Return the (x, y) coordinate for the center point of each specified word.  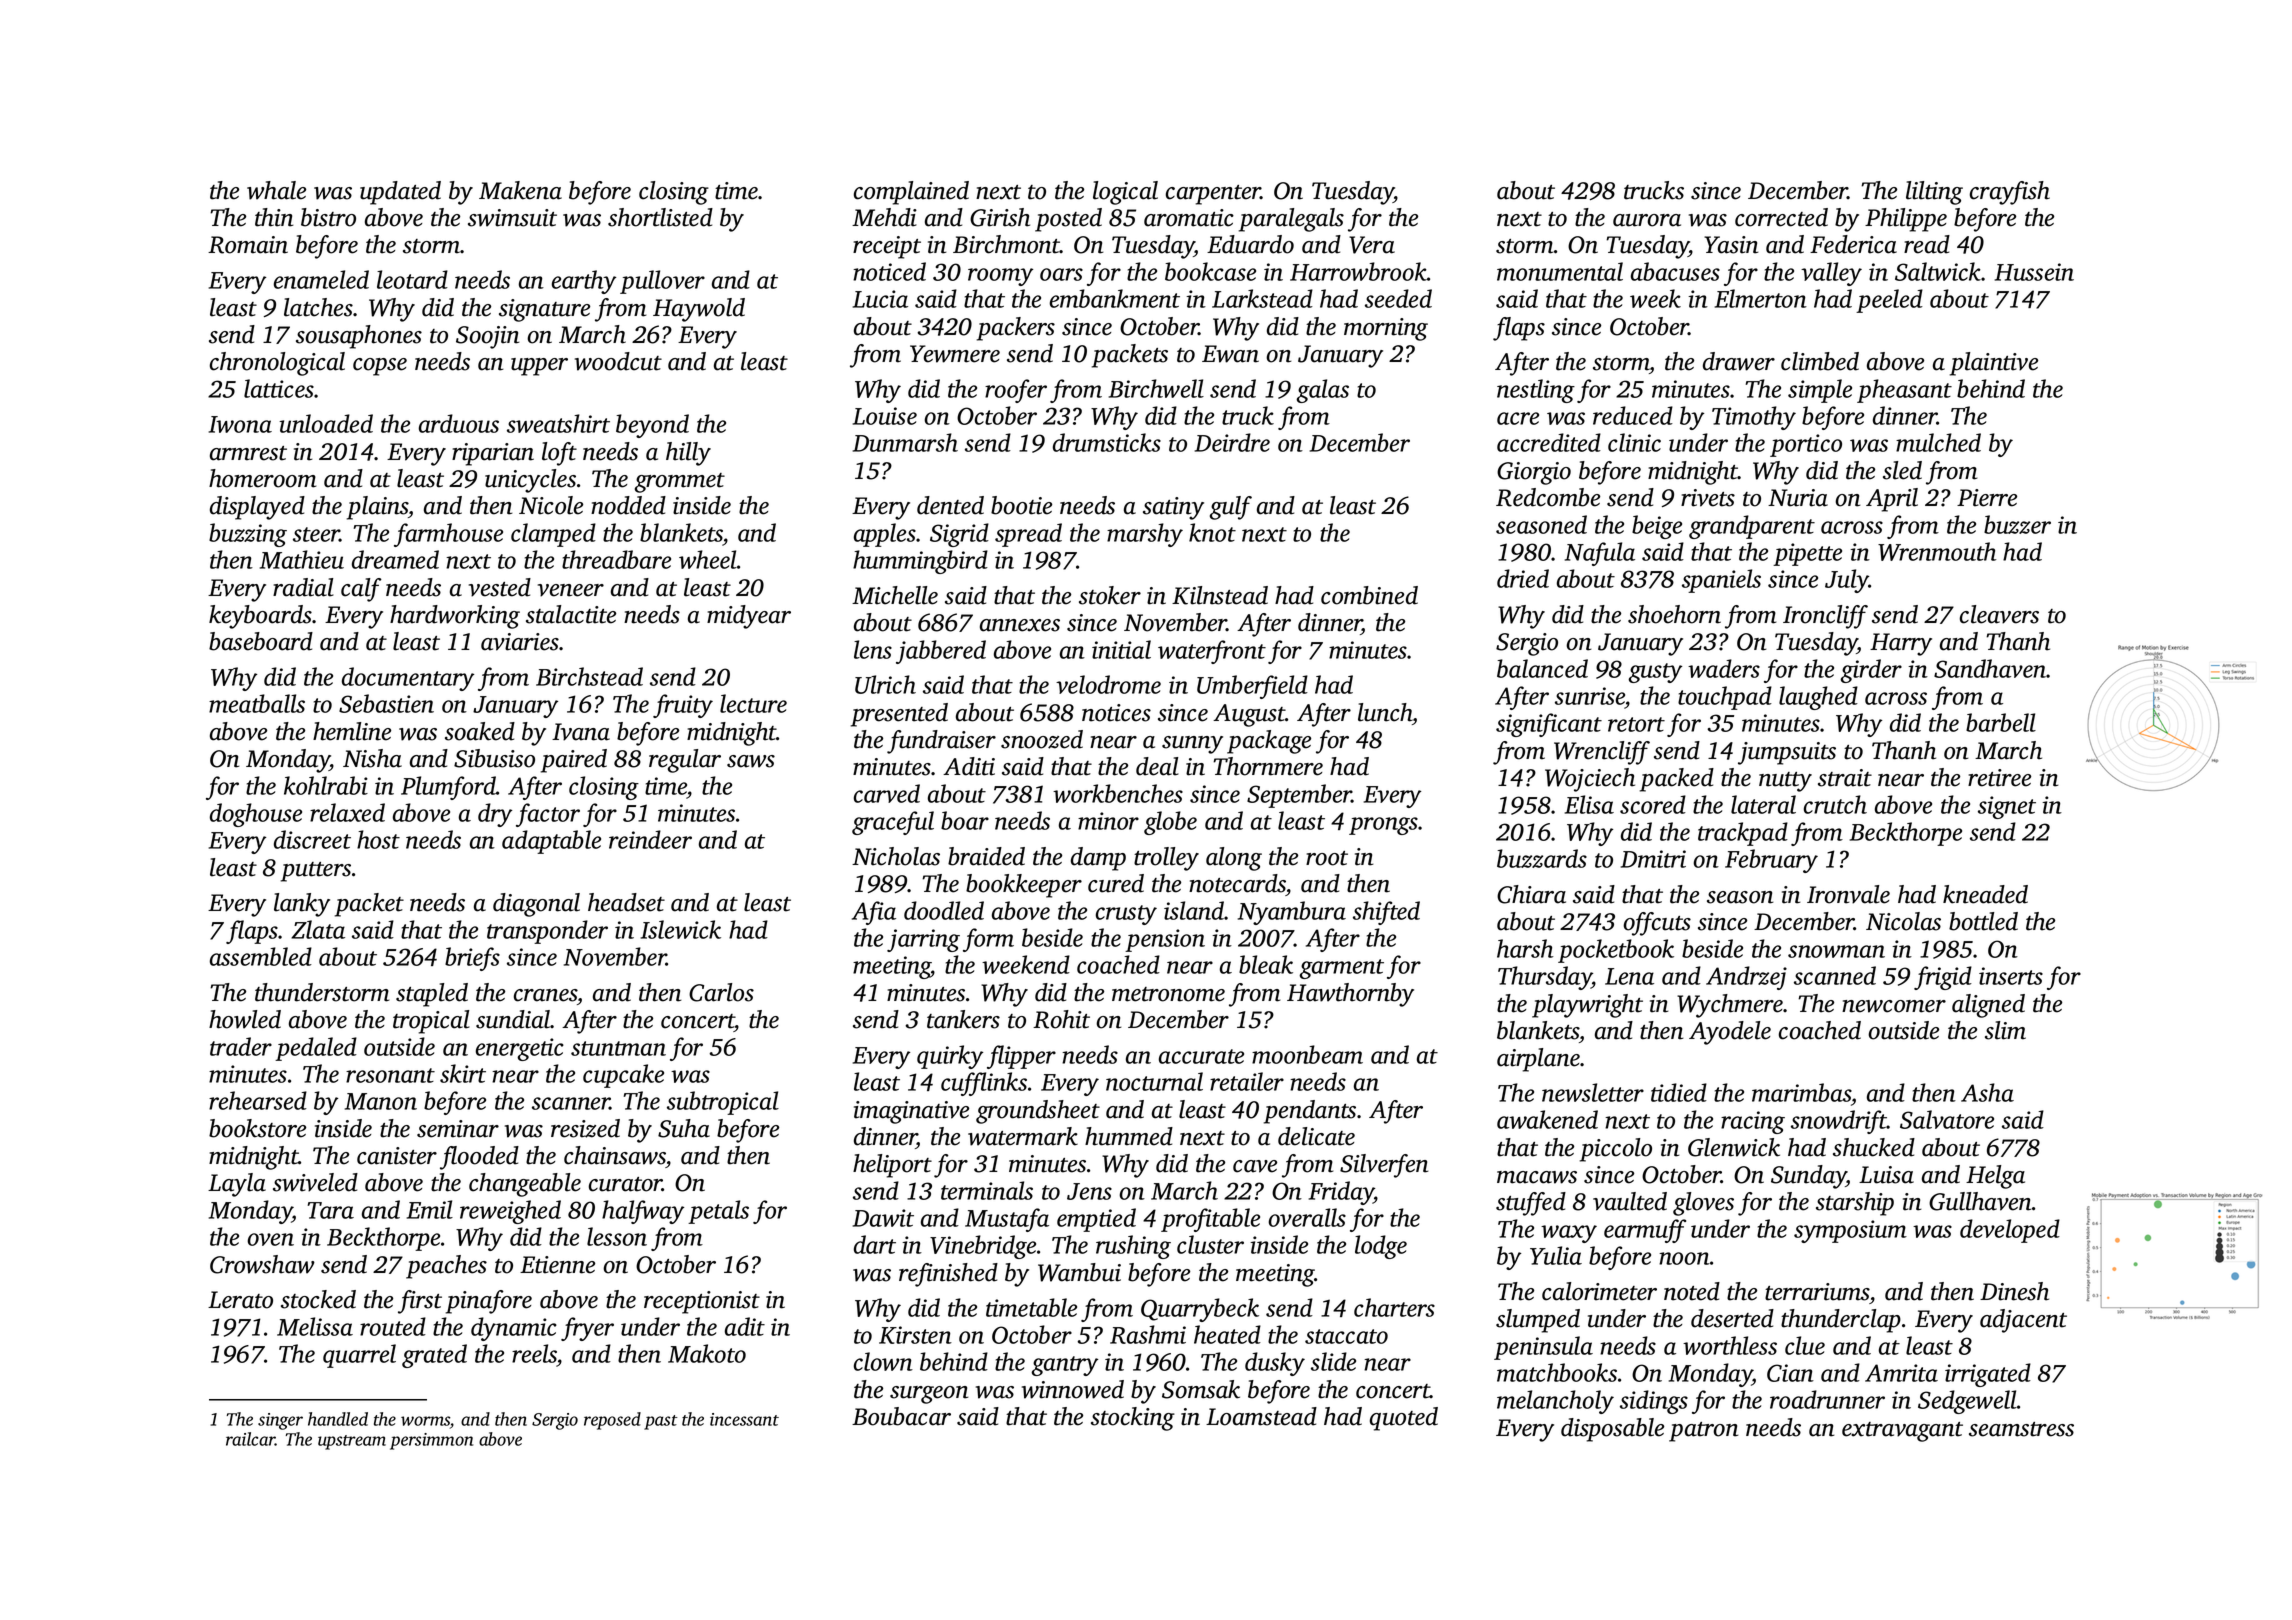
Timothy (1754, 418)
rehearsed (258, 1100)
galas (1322, 391)
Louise (885, 416)
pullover (662, 282)
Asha (1987, 1092)
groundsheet (1038, 1112)
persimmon (431, 1441)
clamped (553, 535)
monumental (1560, 271)
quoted (1404, 1419)
